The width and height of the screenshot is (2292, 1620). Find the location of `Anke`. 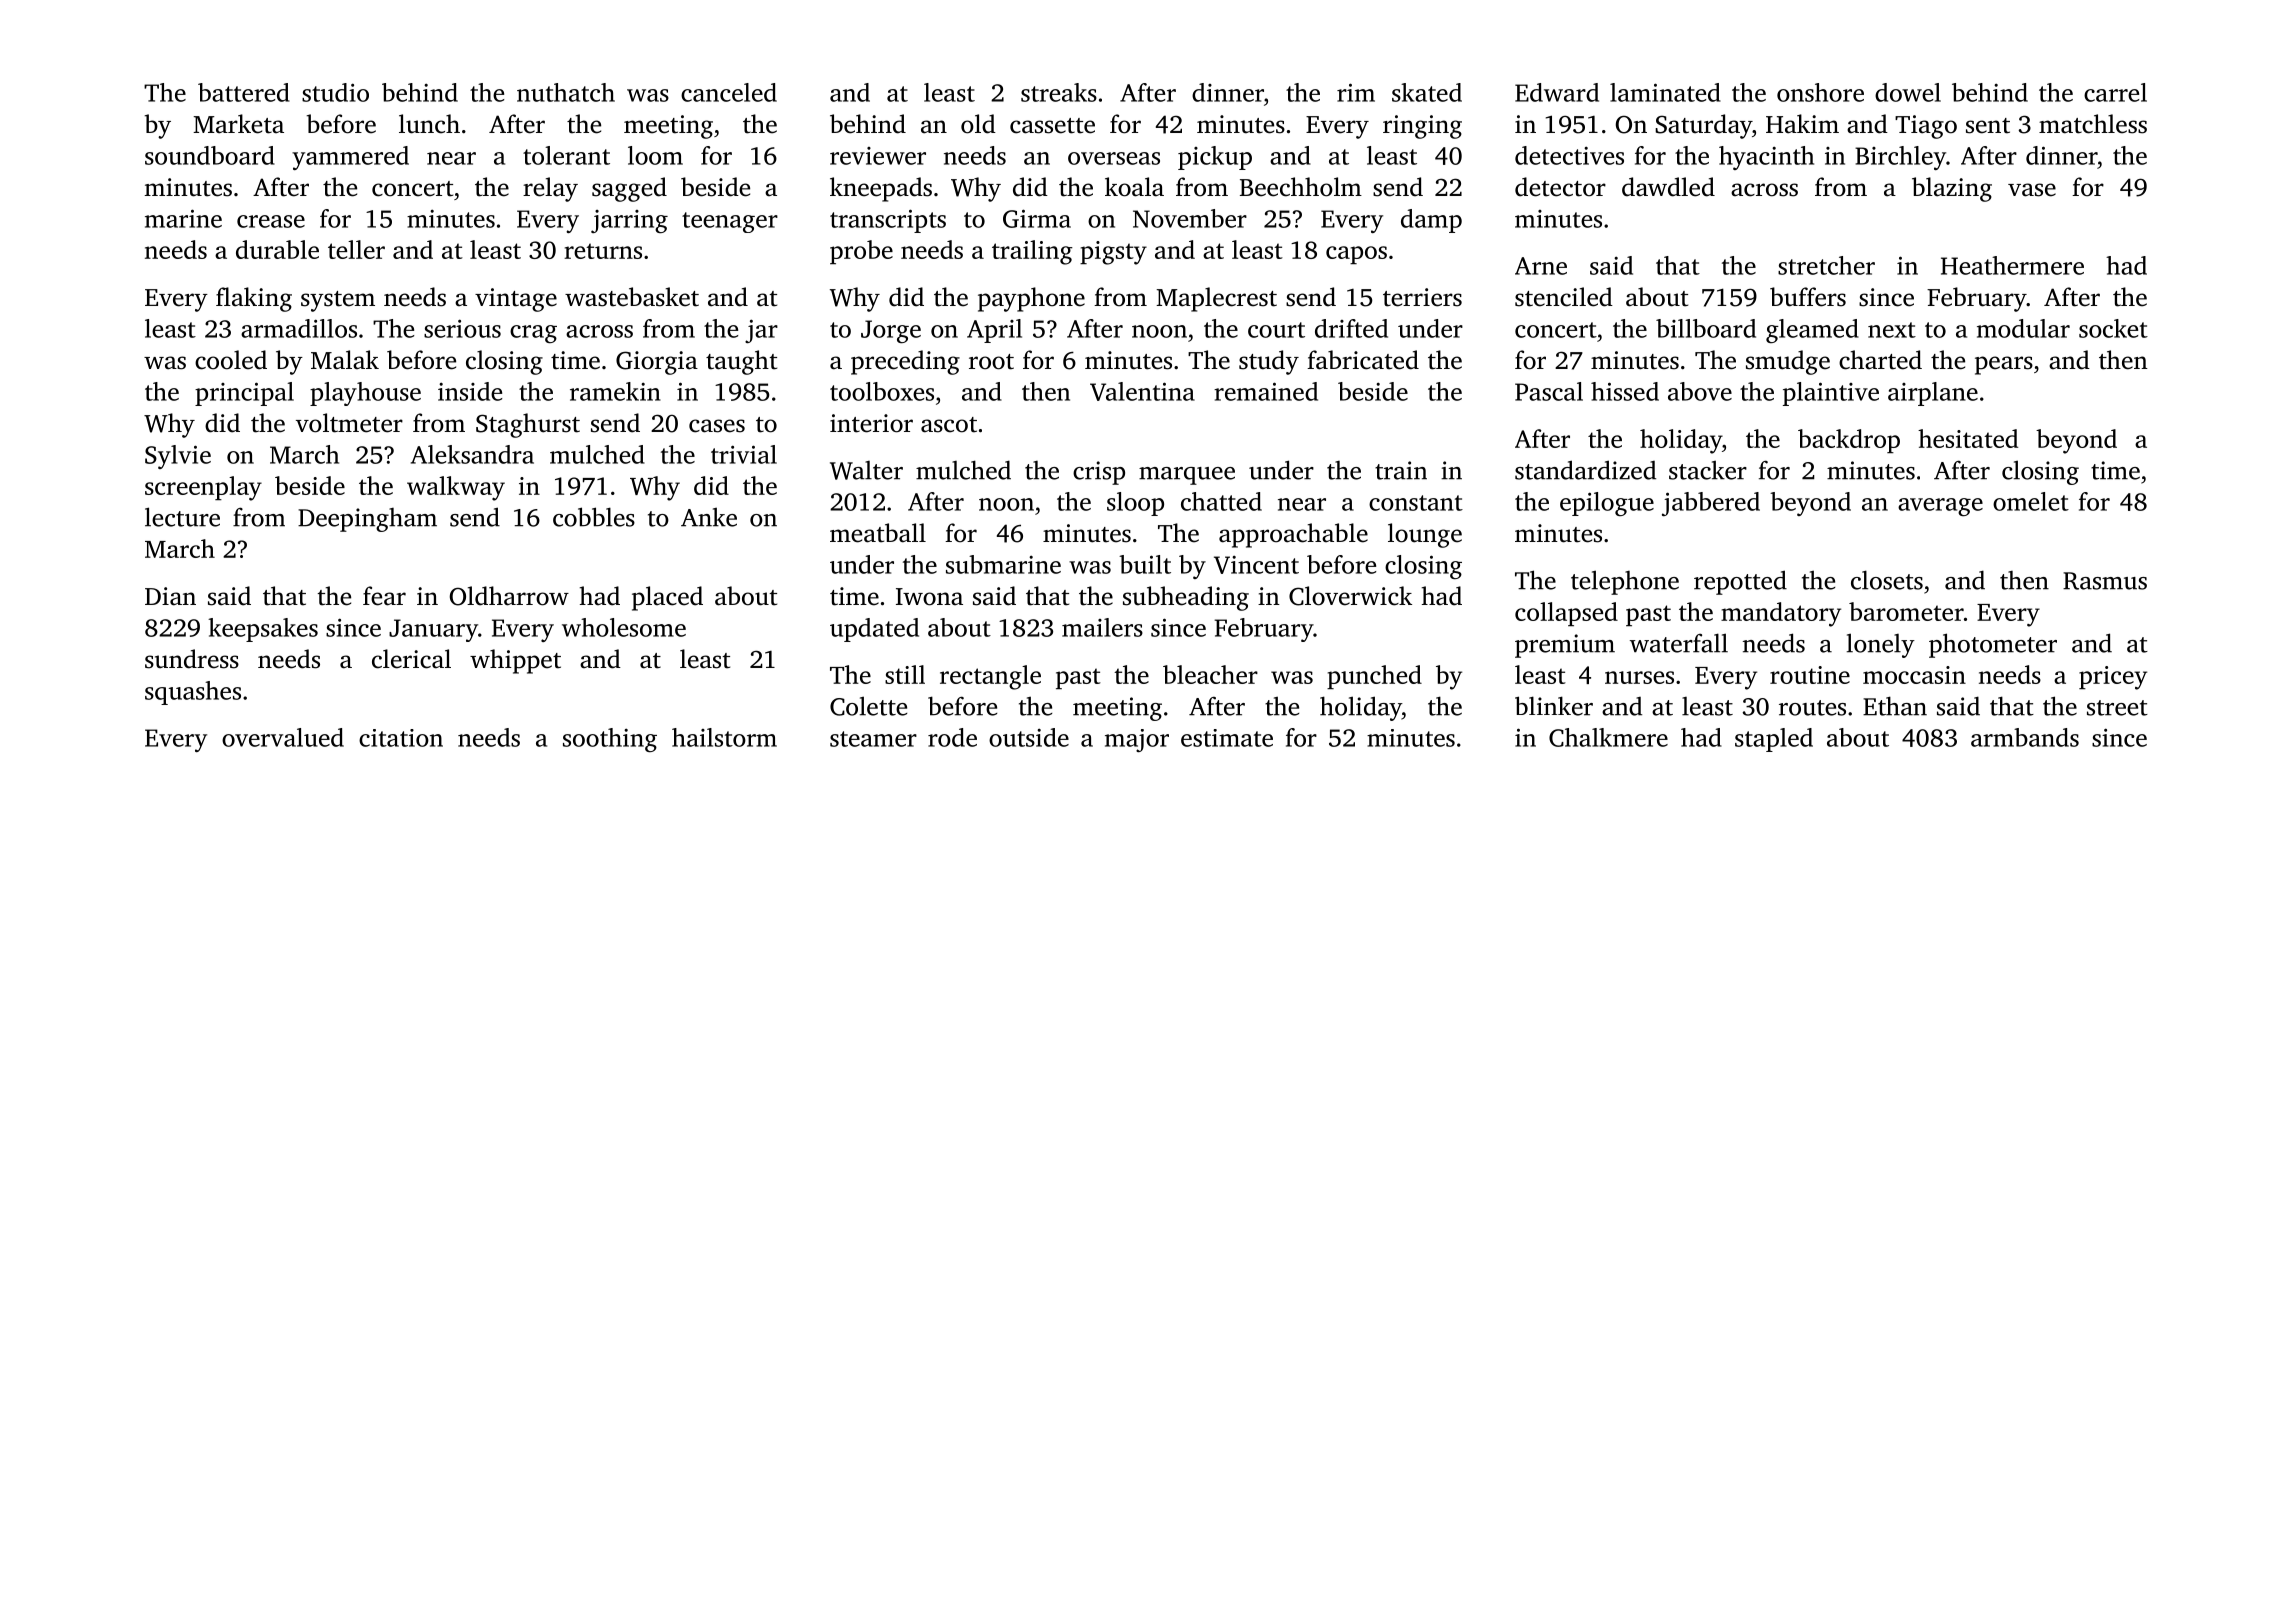

Anke is located at coordinates (709, 517).
